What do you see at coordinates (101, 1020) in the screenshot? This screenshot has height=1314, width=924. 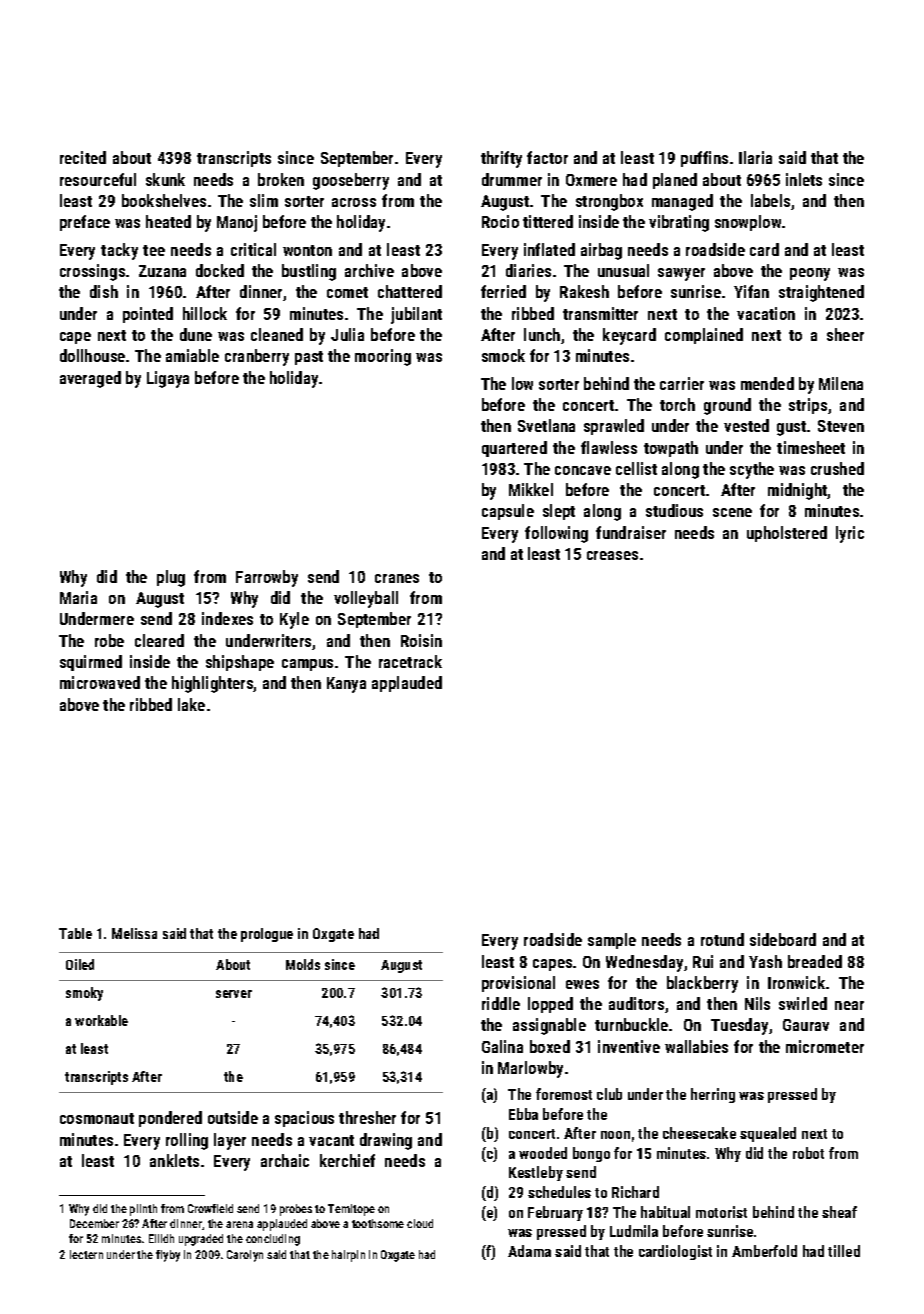 I see `workable` at bounding box center [101, 1020].
